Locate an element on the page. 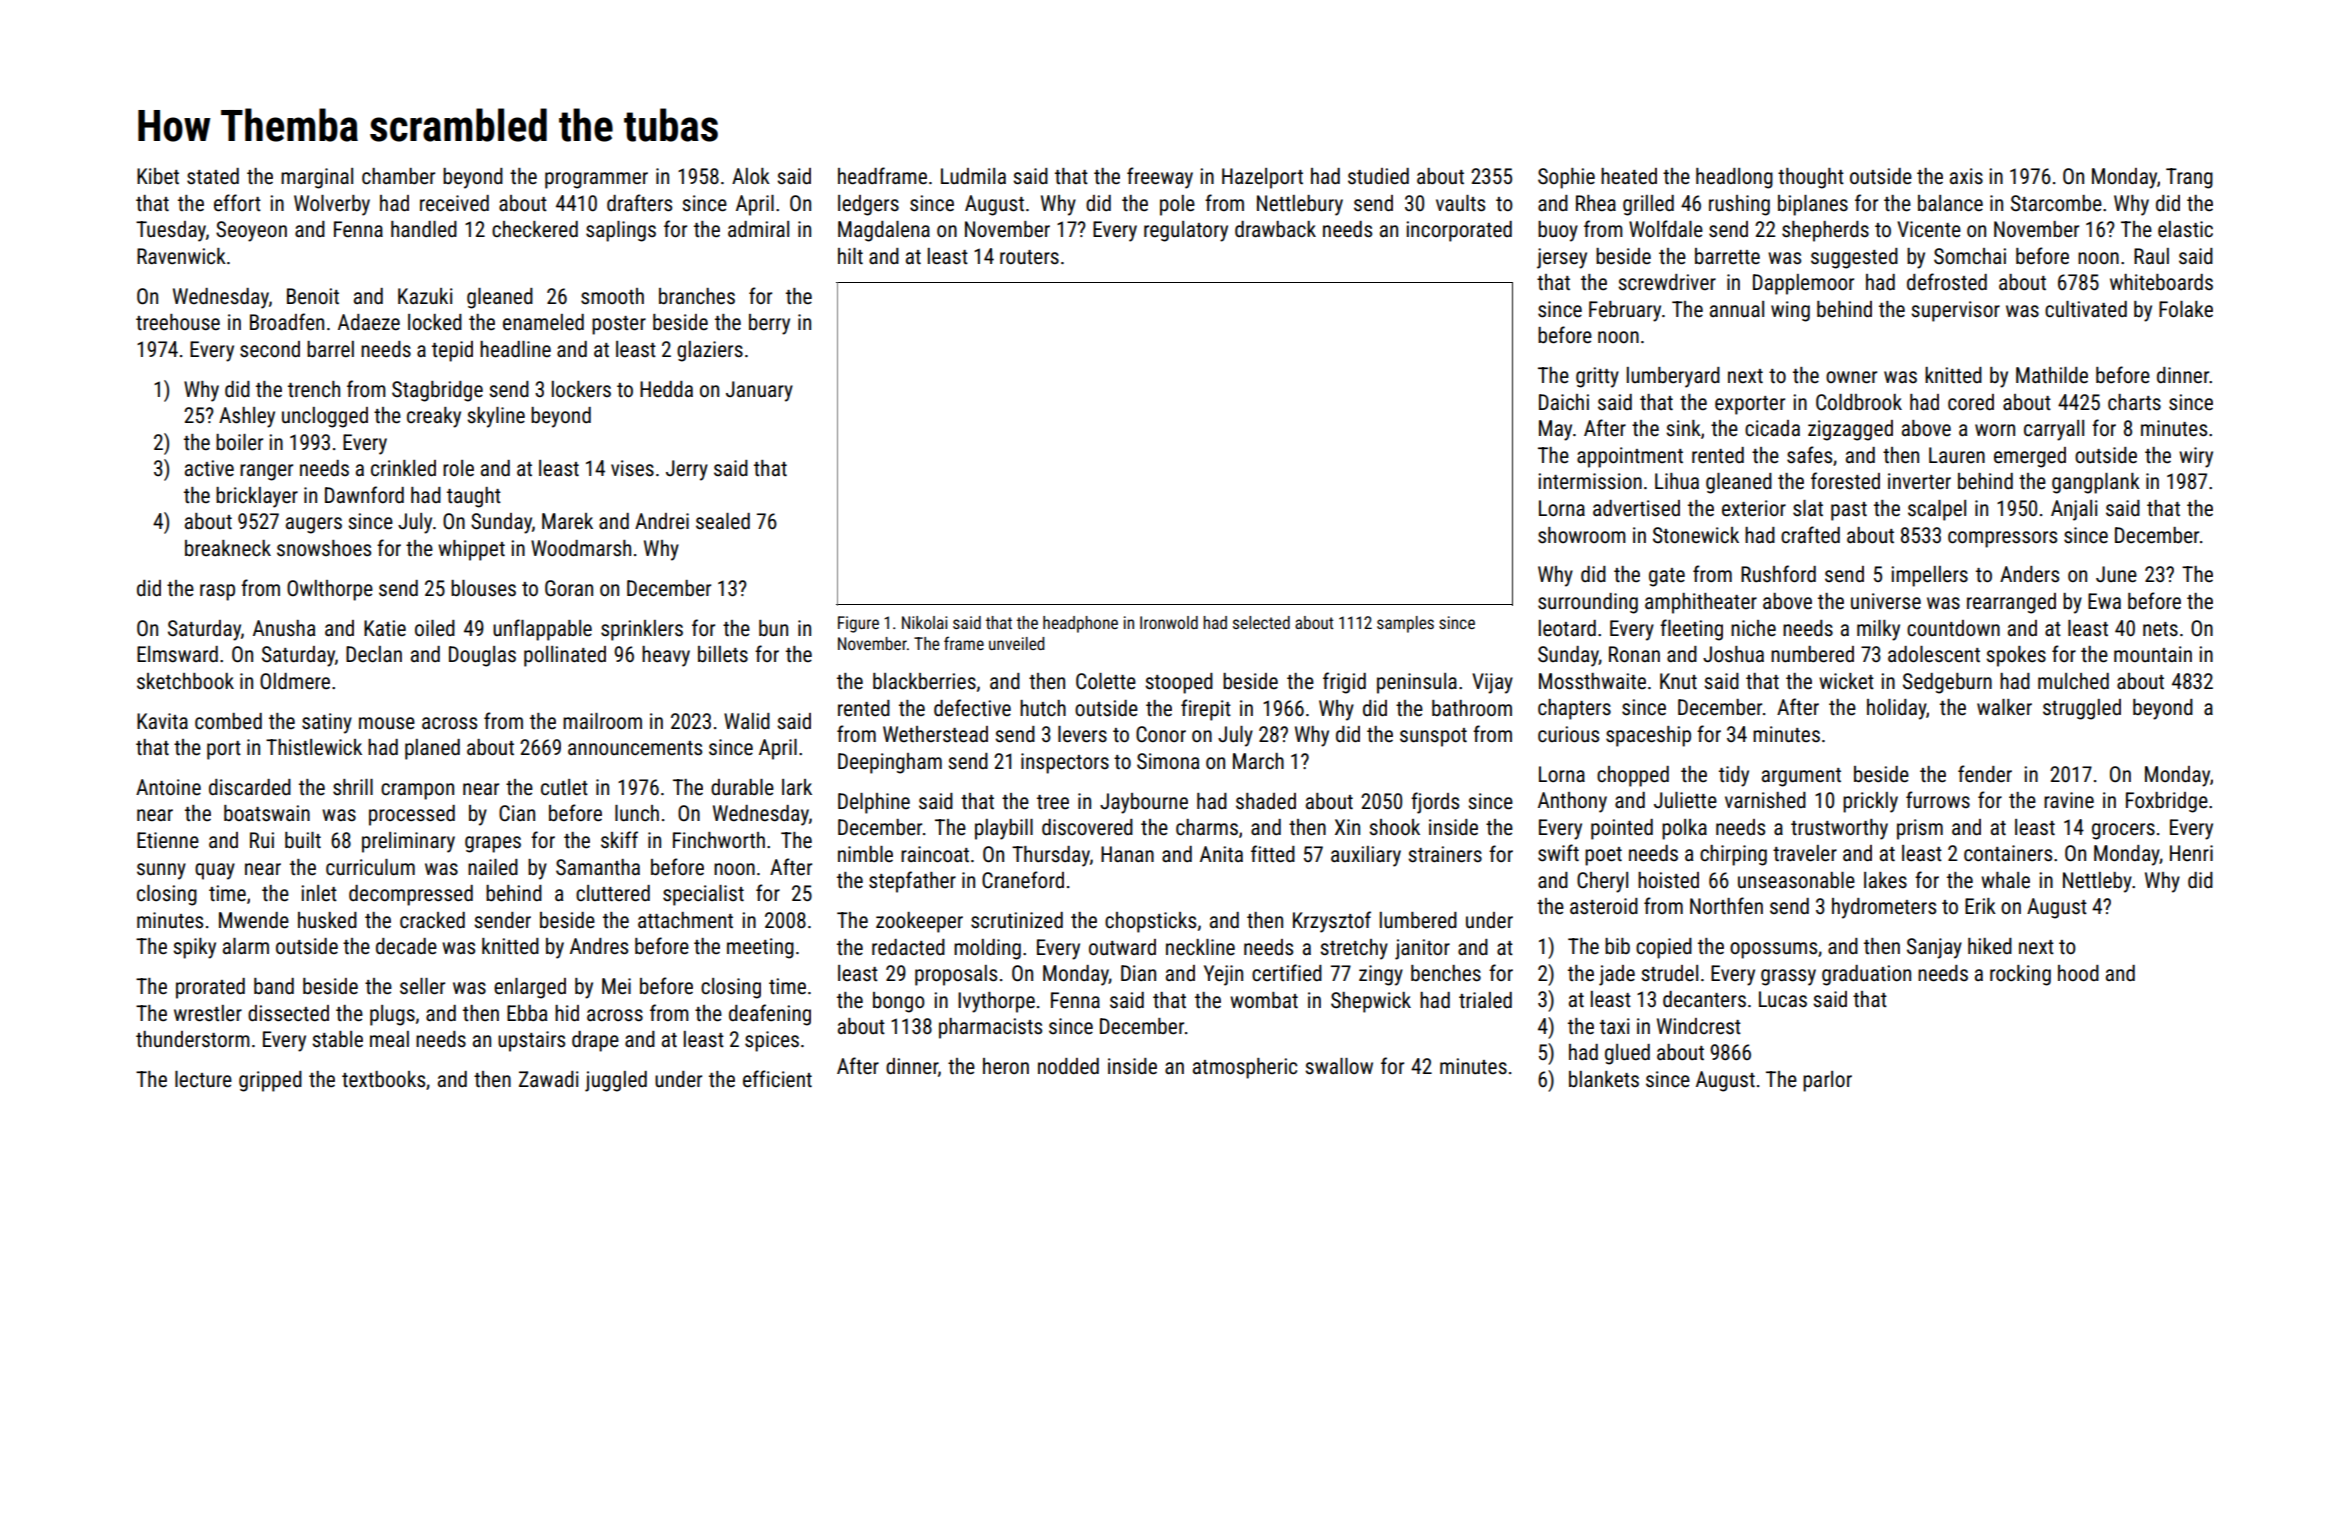 The image size is (2350, 1520). studied is located at coordinates (1378, 176).
